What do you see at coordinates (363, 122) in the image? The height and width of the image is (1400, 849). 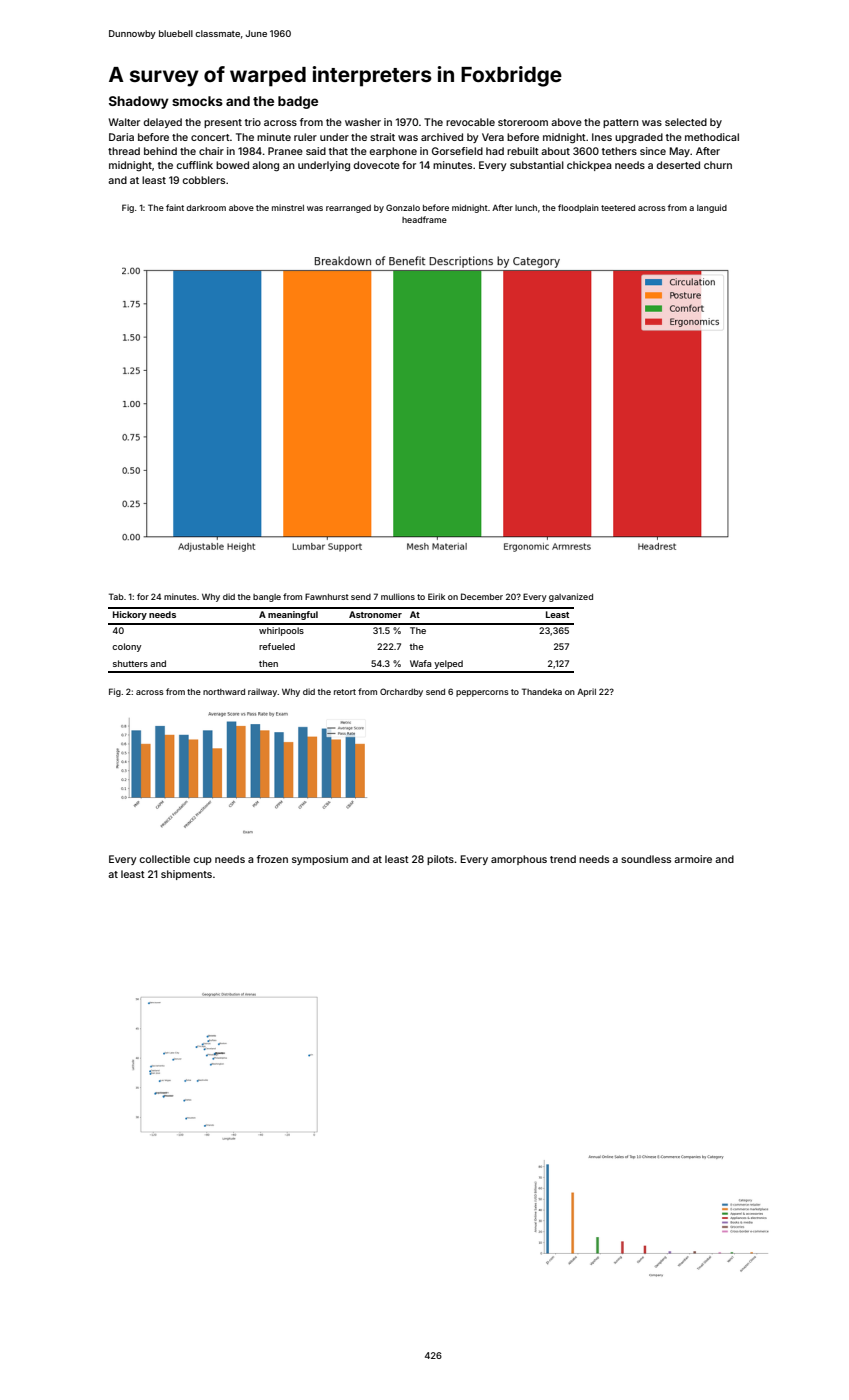 I see `washer` at bounding box center [363, 122].
